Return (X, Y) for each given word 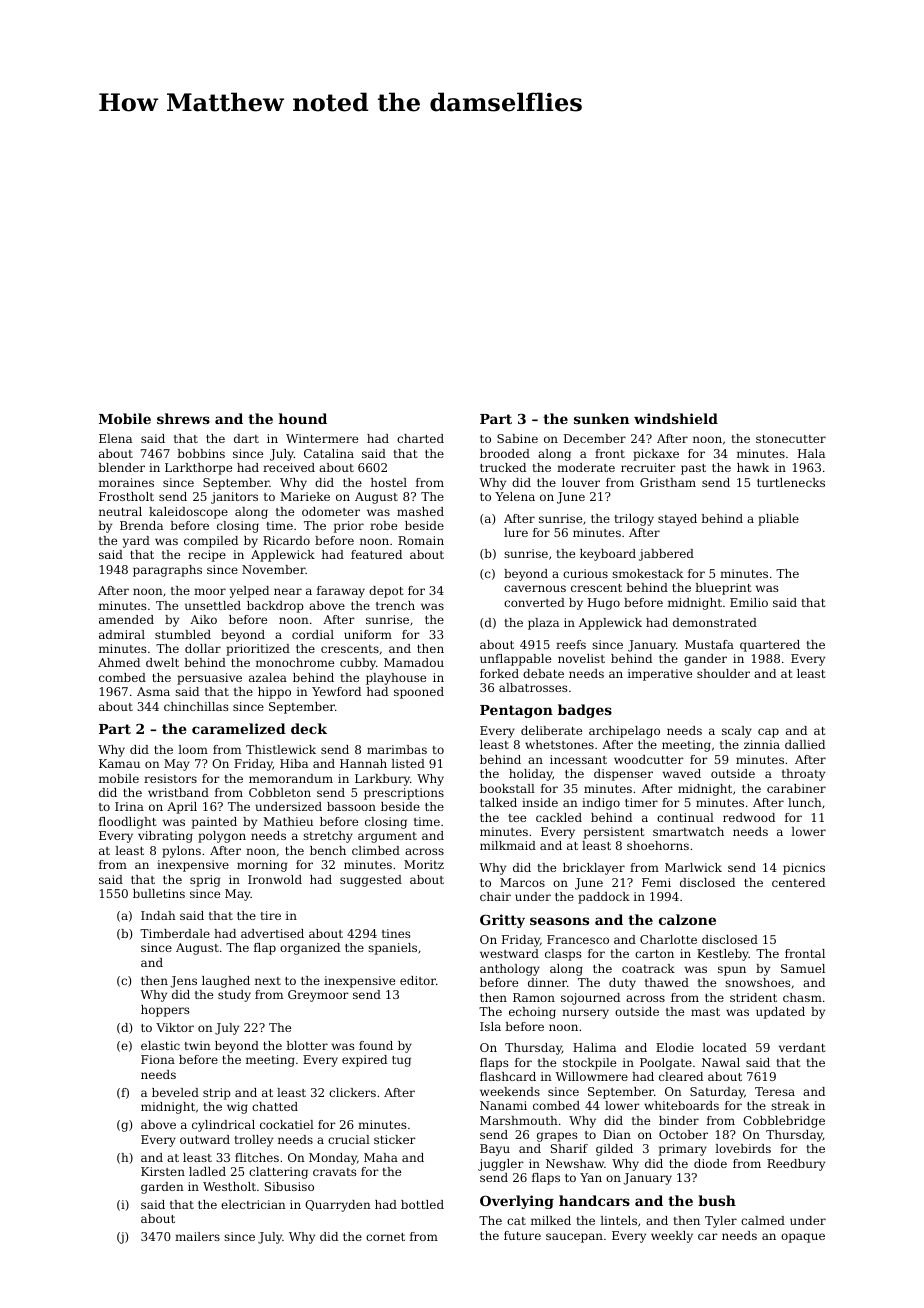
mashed (420, 511)
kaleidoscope (188, 513)
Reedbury (796, 1165)
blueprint (723, 589)
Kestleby (723, 955)
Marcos (522, 882)
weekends (510, 1091)
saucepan (574, 1238)
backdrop (275, 607)
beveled (175, 1092)
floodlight (127, 823)
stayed (677, 520)
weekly (672, 1237)
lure (516, 532)
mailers (197, 1236)
